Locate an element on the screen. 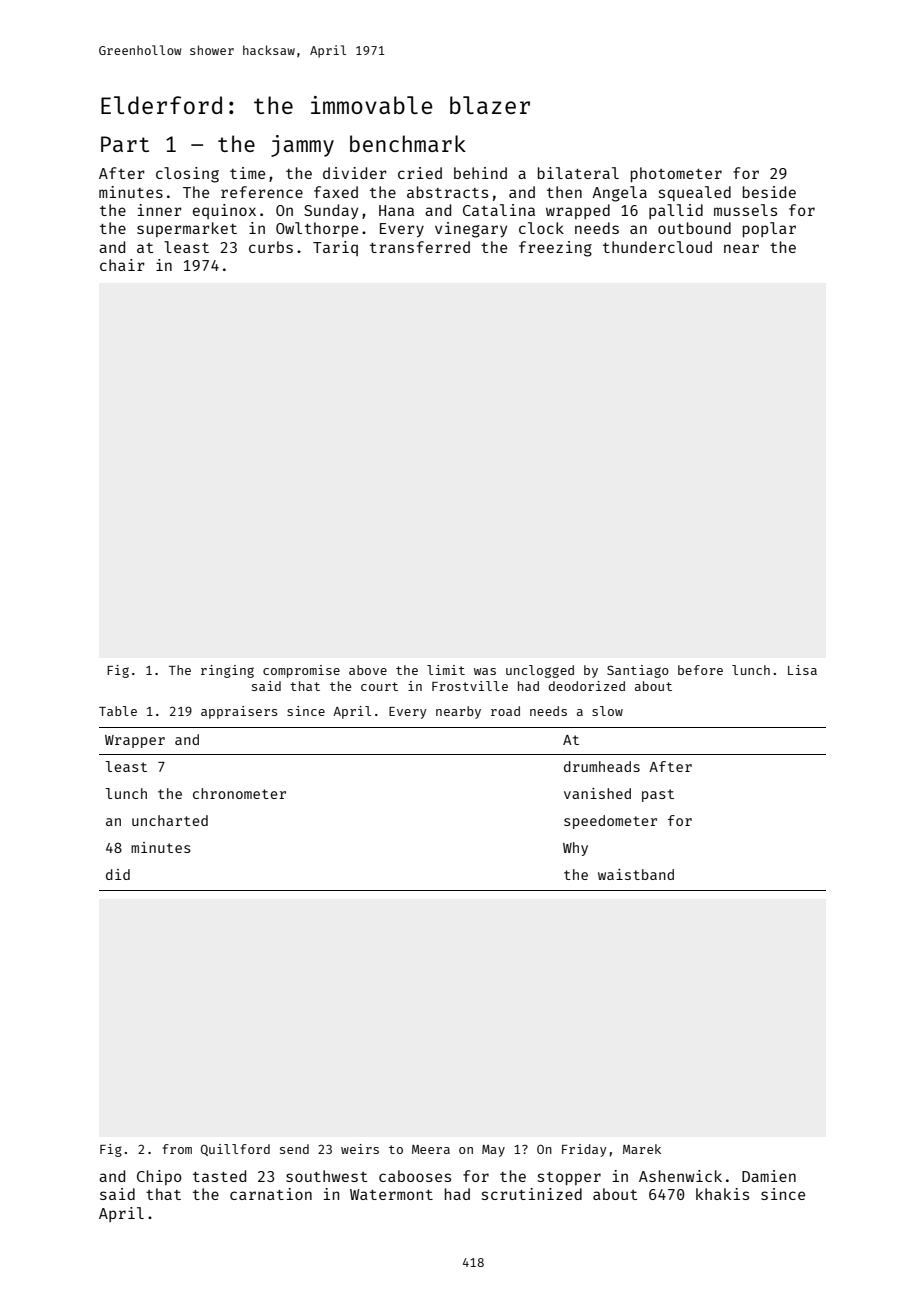  waistband is located at coordinates (636, 874).
